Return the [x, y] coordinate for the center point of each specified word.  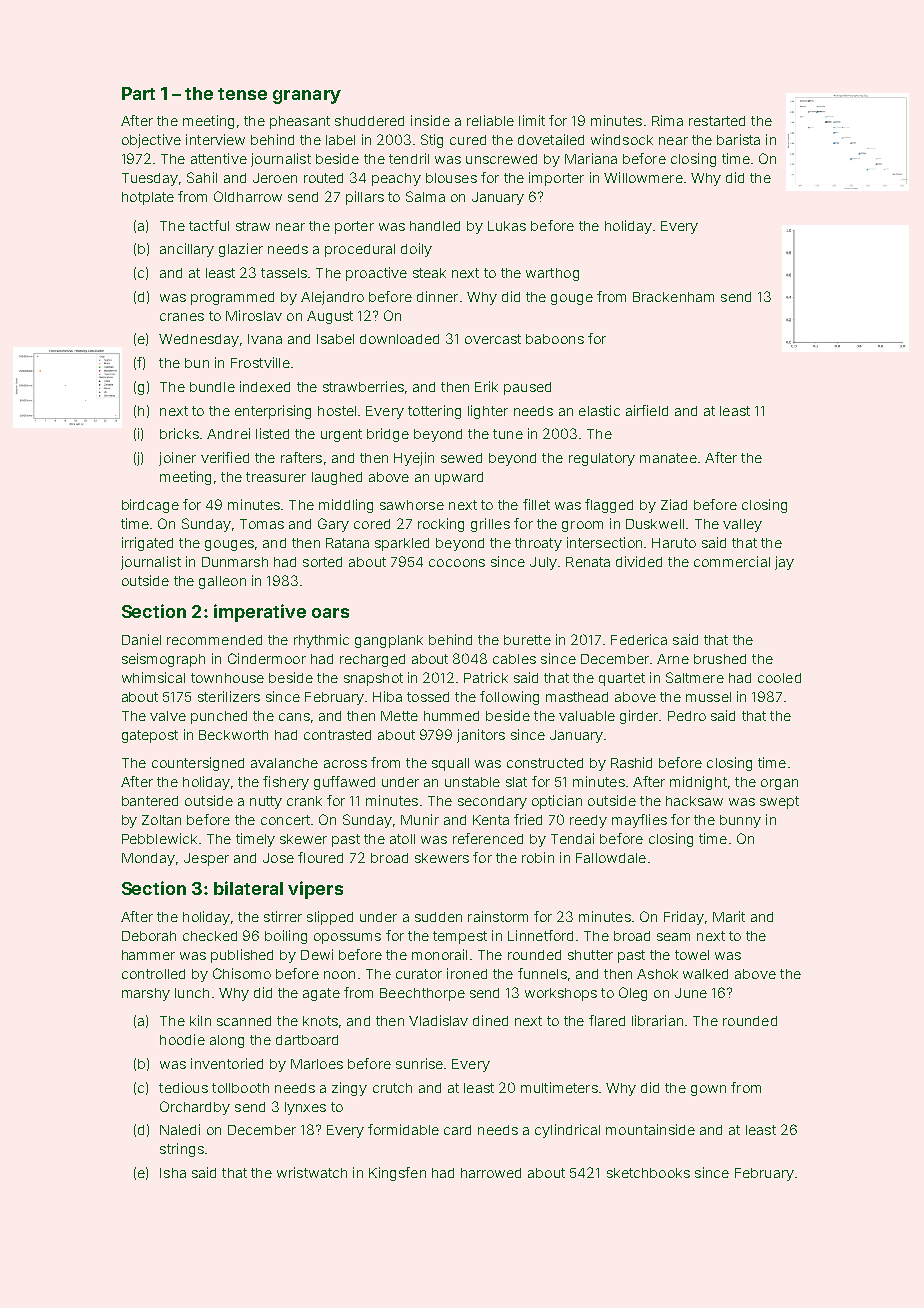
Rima [667, 120]
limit [532, 120]
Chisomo [242, 973]
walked [705, 974]
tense [242, 94]
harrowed [491, 1173]
